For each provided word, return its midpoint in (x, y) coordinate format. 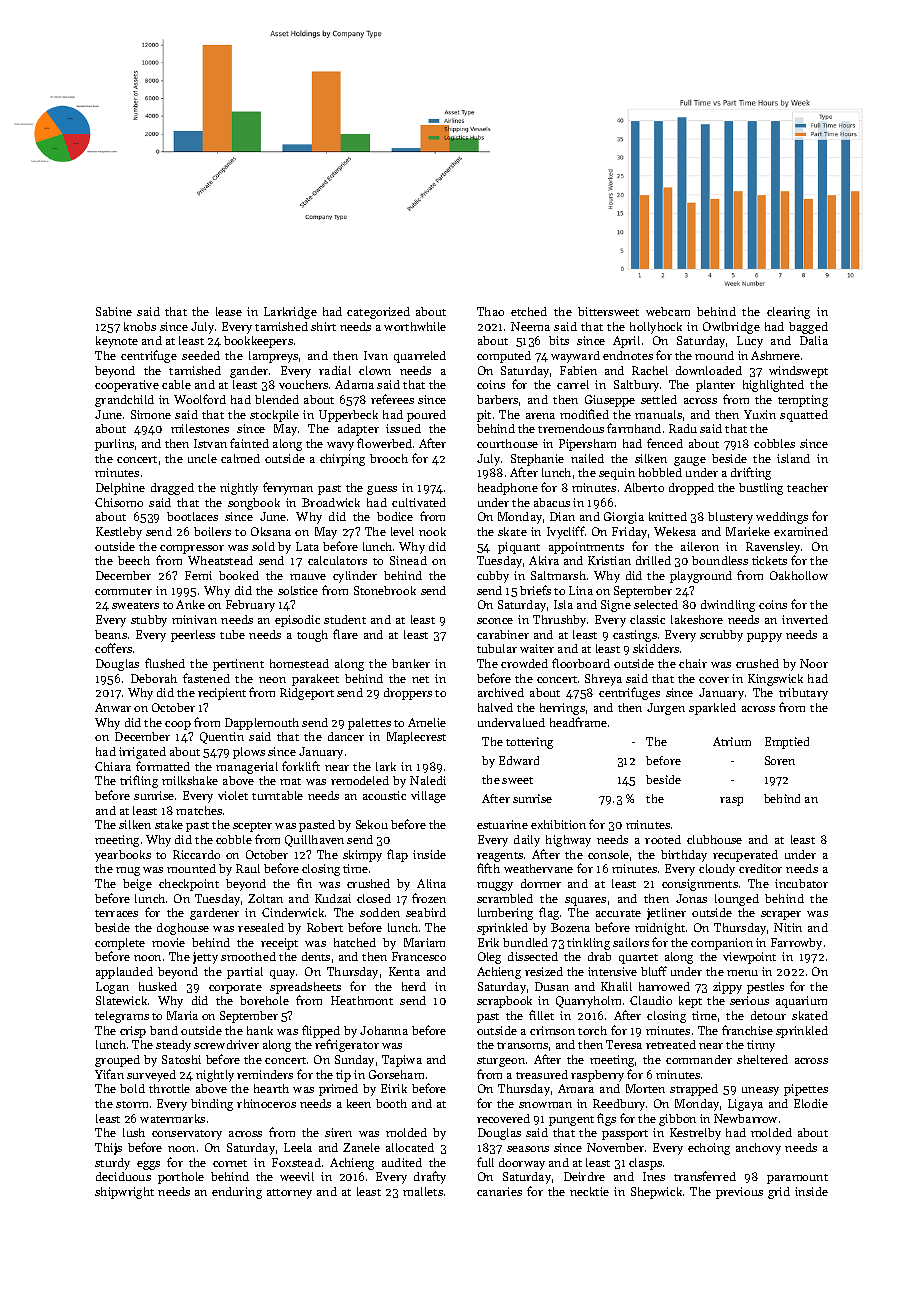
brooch (389, 458)
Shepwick (656, 1193)
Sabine (114, 311)
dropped (691, 489)
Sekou (372, 824)
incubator (801, 883)
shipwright (124, 1193)
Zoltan (265, 898)
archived (501, 692)
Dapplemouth (262, 724)
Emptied (787, 743)
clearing (788, 313)
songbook (254, 504)
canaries (499, 1191)
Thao (490, 311)
